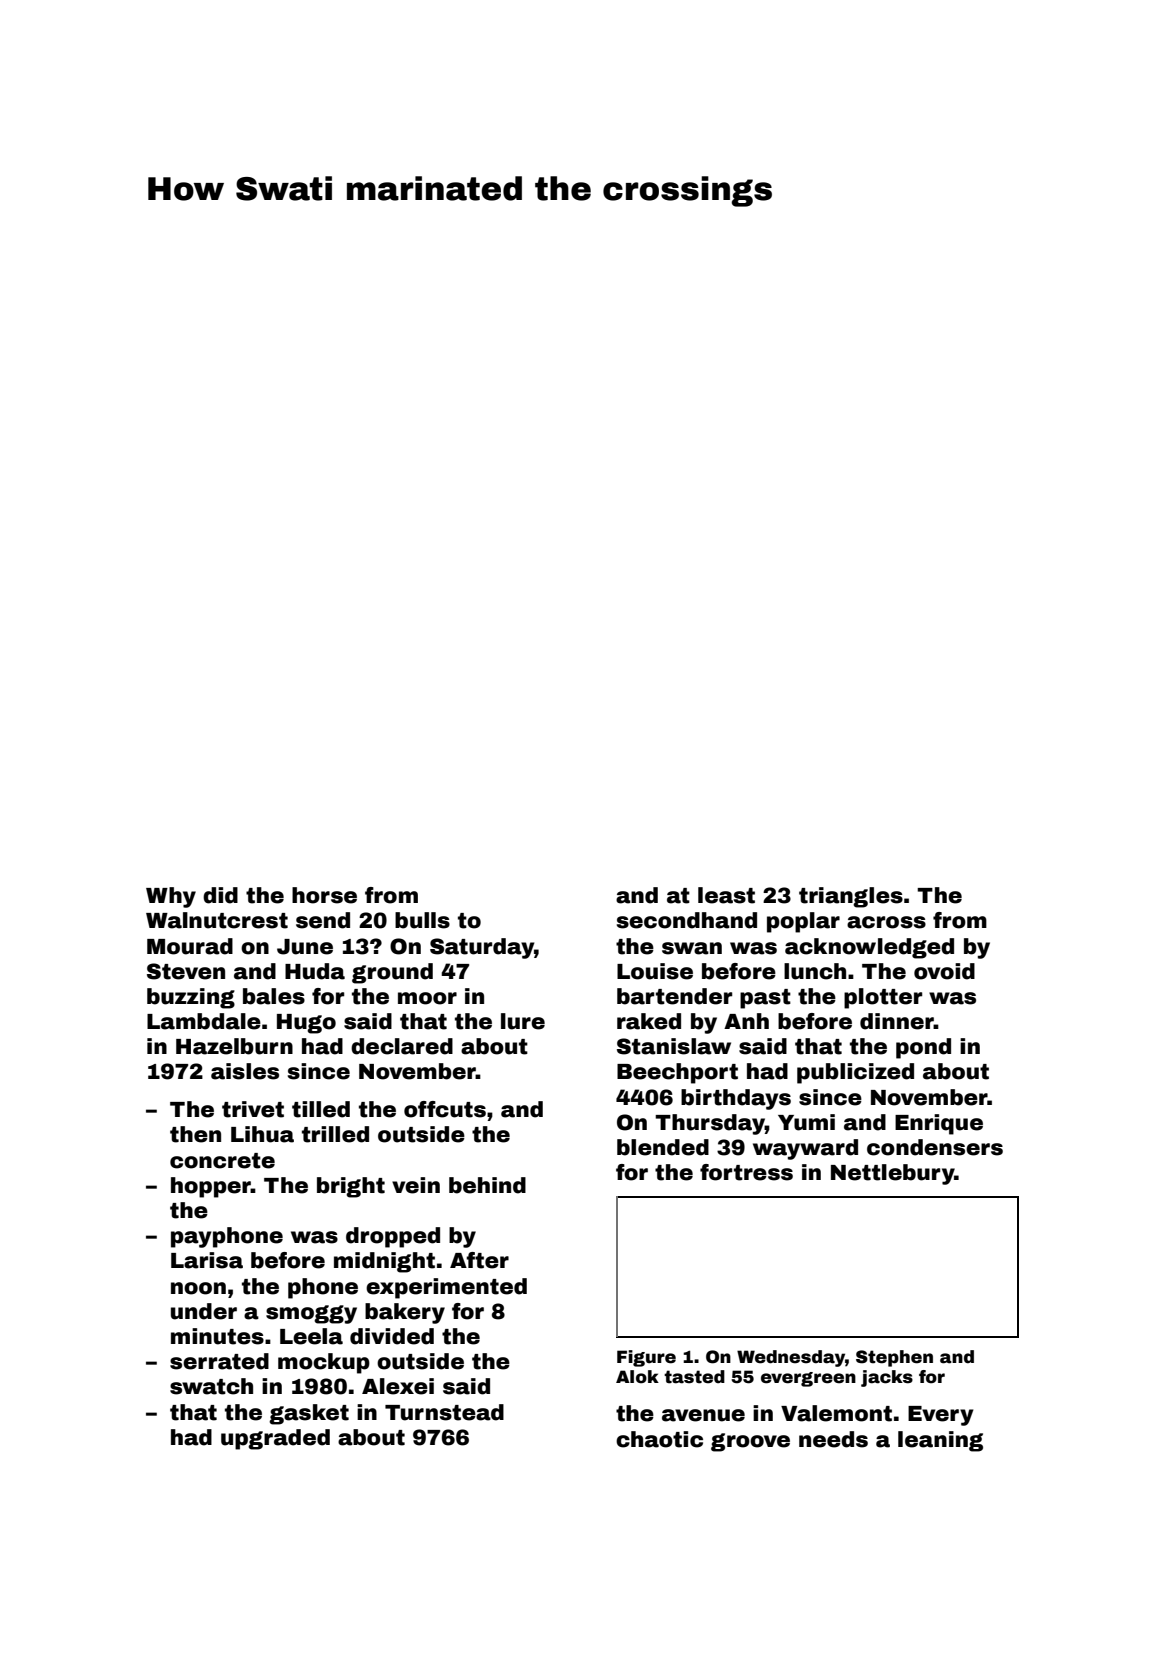 The height and width of the screenshot is (1654, 1165). What do you see at coordinates (422, 920) in the screenshot?
I see `bulls` at bounding box center [422, 920].
